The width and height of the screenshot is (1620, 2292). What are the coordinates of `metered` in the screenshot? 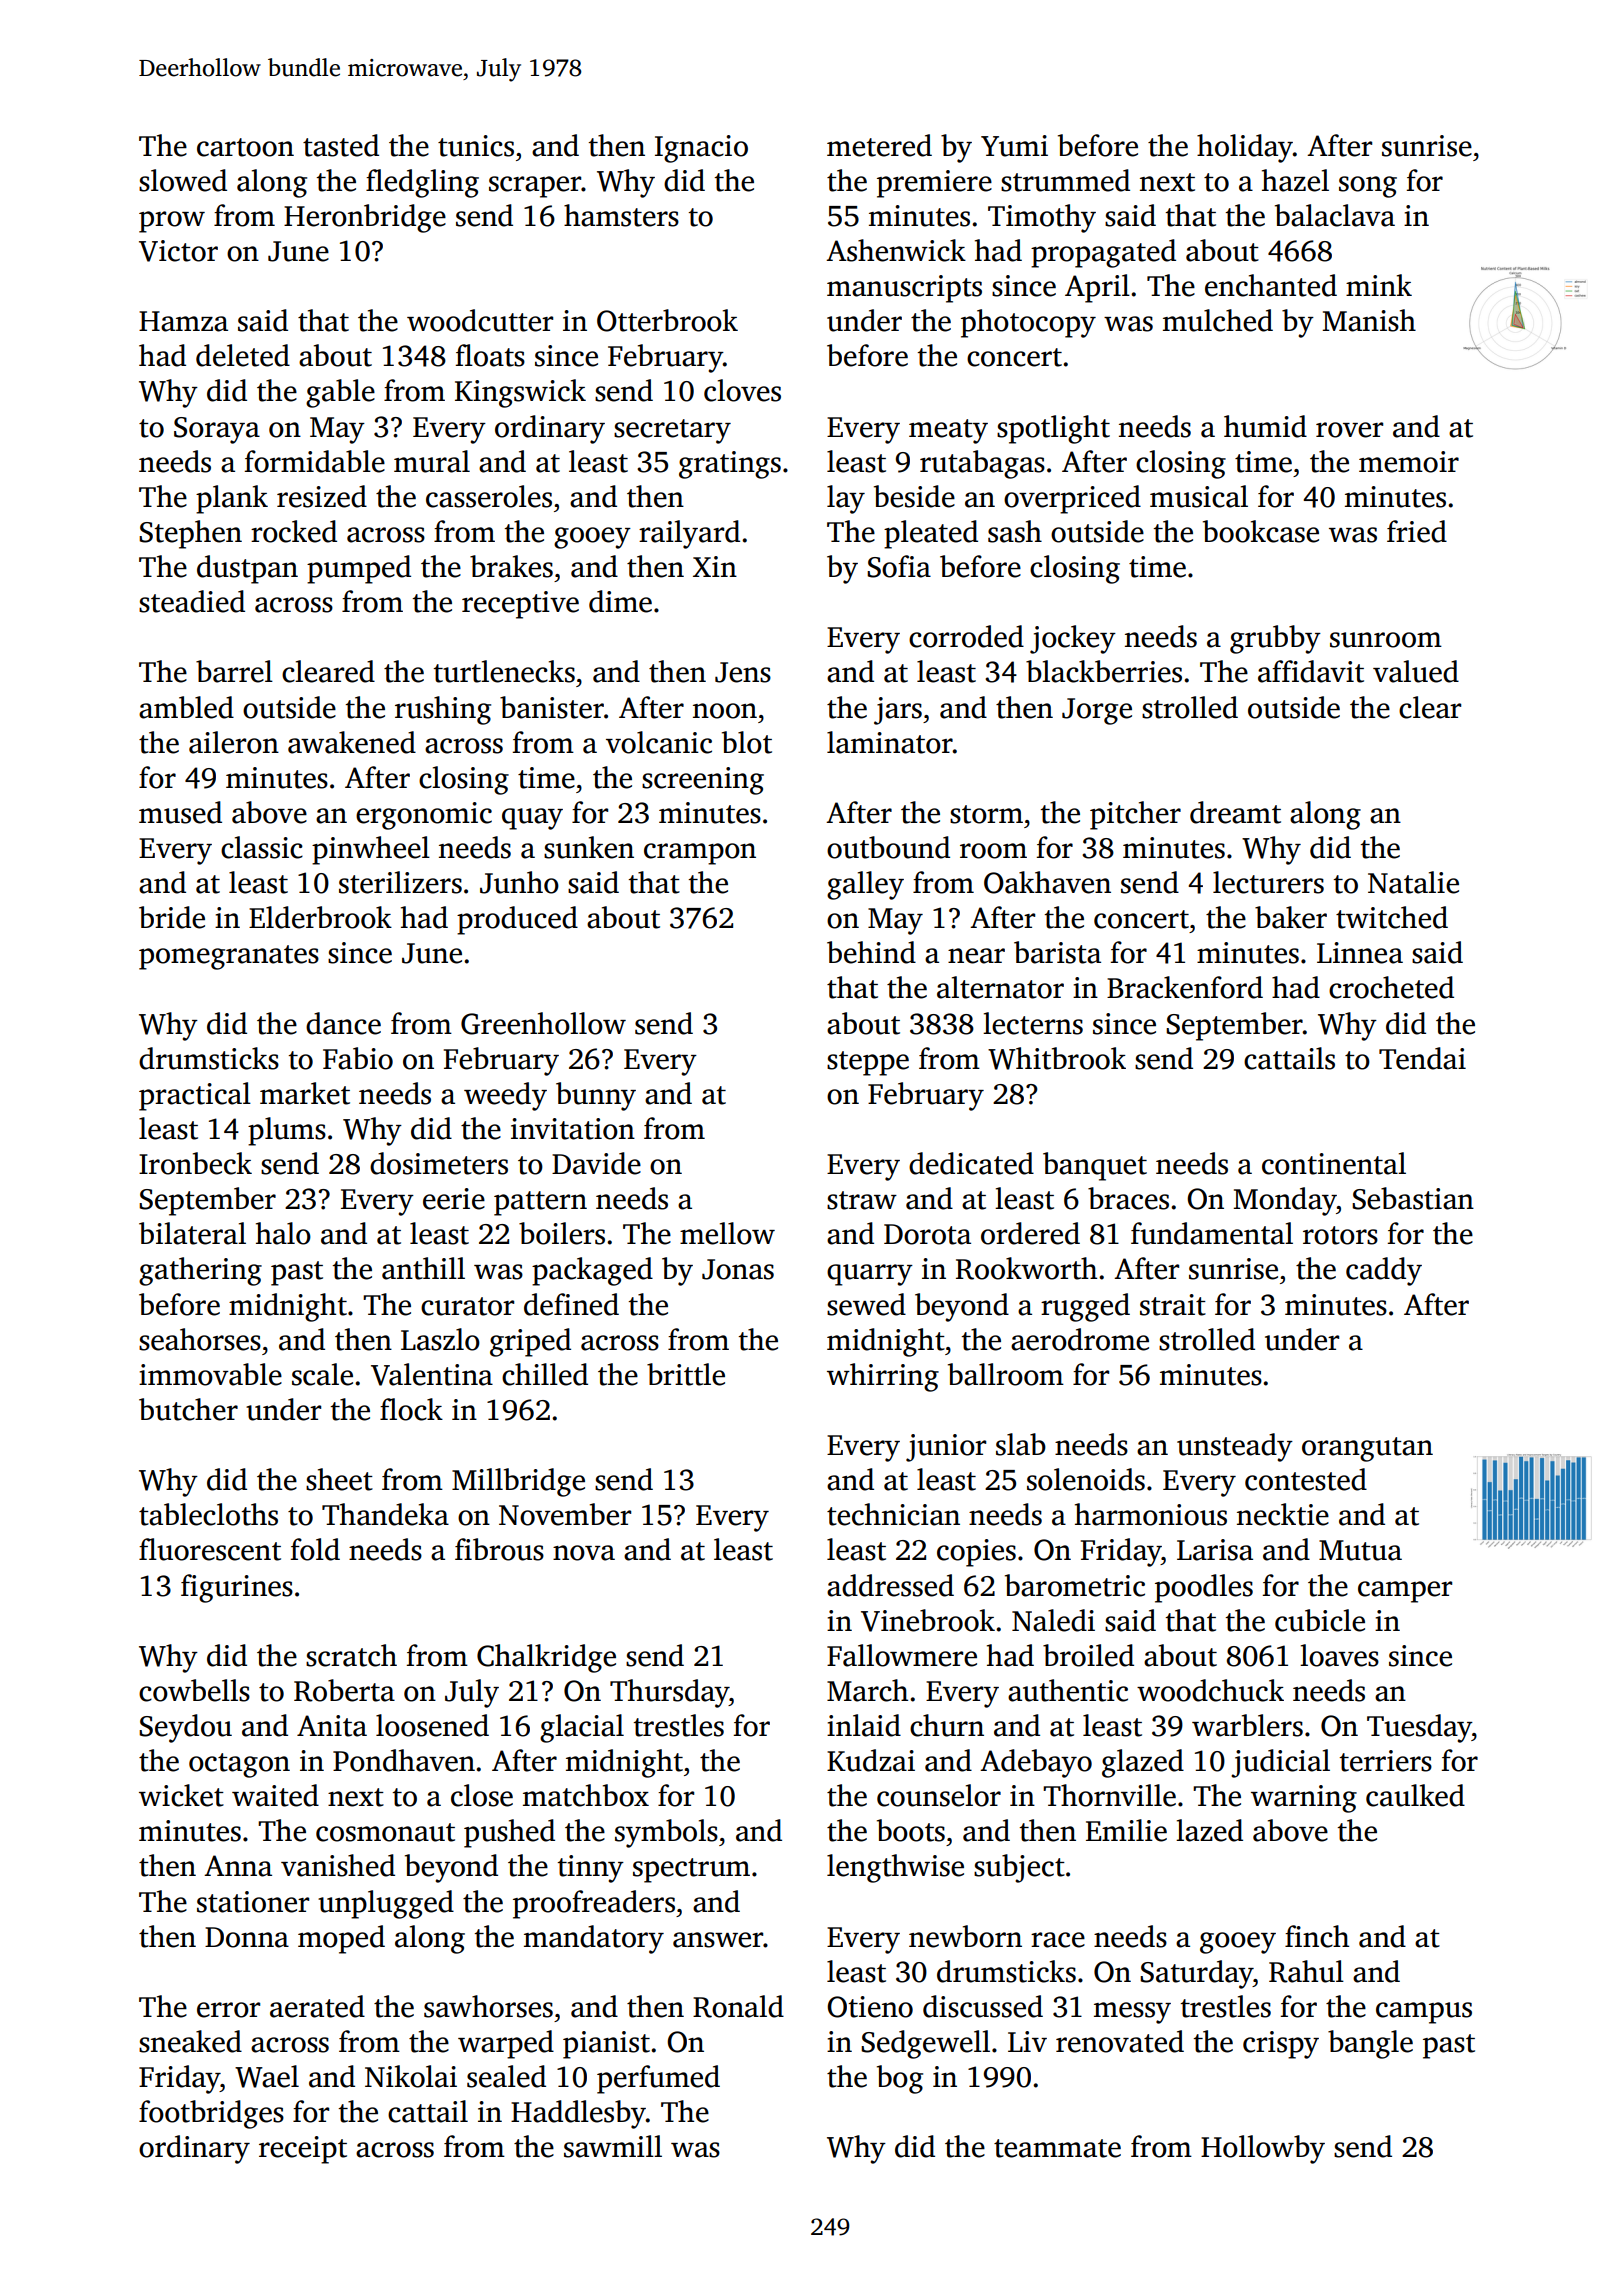 It's located at (879, 145).
